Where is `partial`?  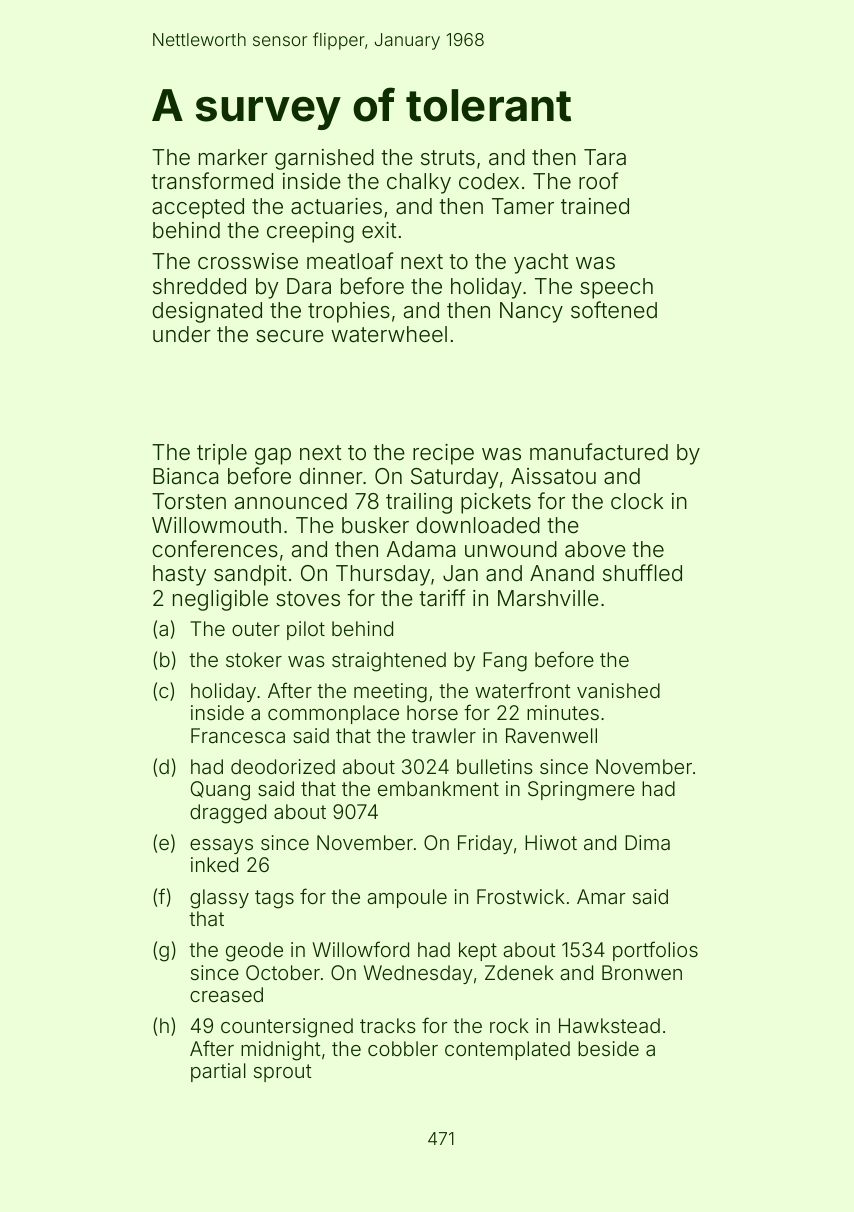 partial is located at coordinates (218, 1072).
